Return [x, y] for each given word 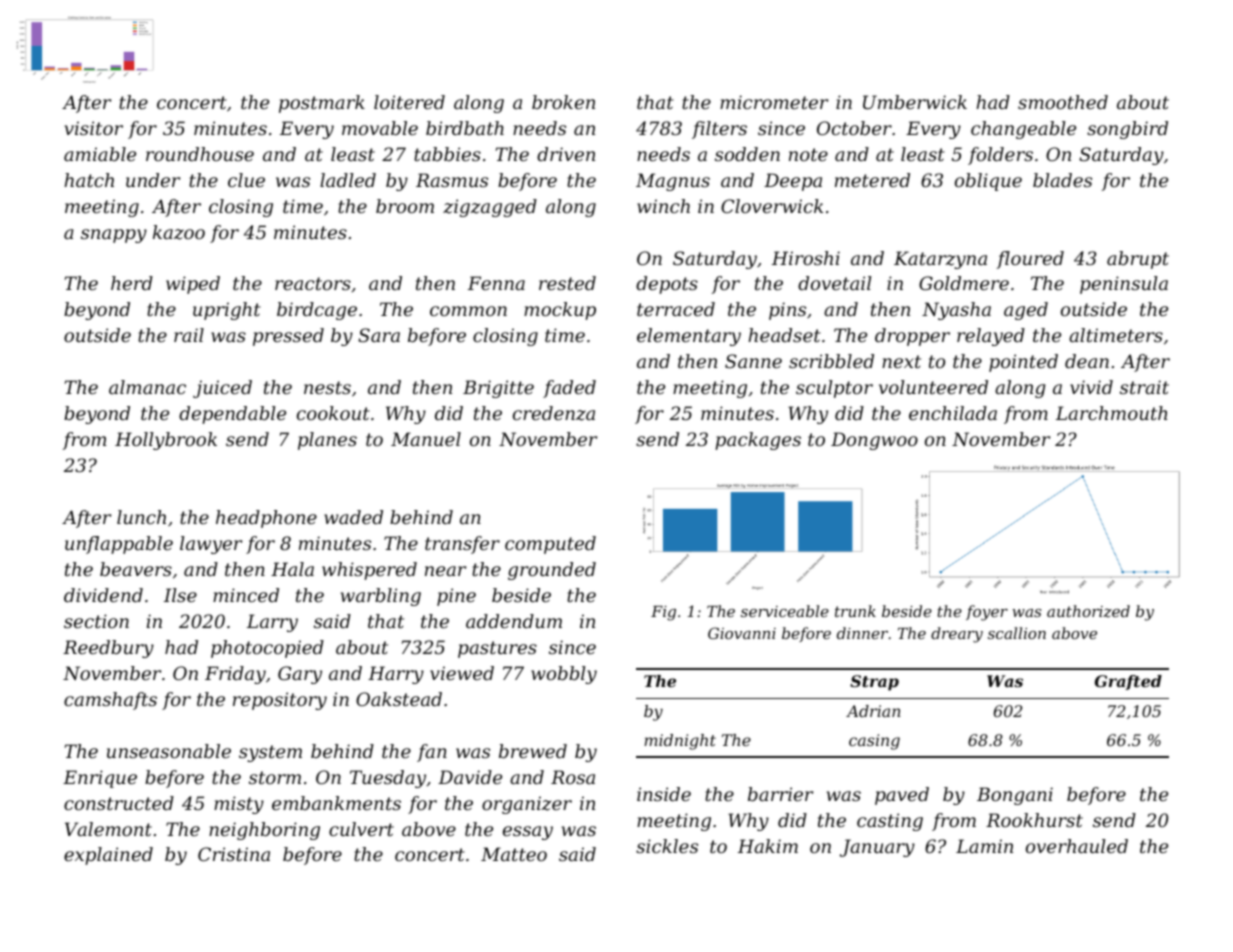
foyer [987, 613]
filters [719, 130]
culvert [361, 829]
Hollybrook [166, 441]
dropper [912, 337]
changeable [1023, 130]
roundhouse [200, 154]
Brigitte [498, 389]
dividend [103, 595]
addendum [514, 621]
